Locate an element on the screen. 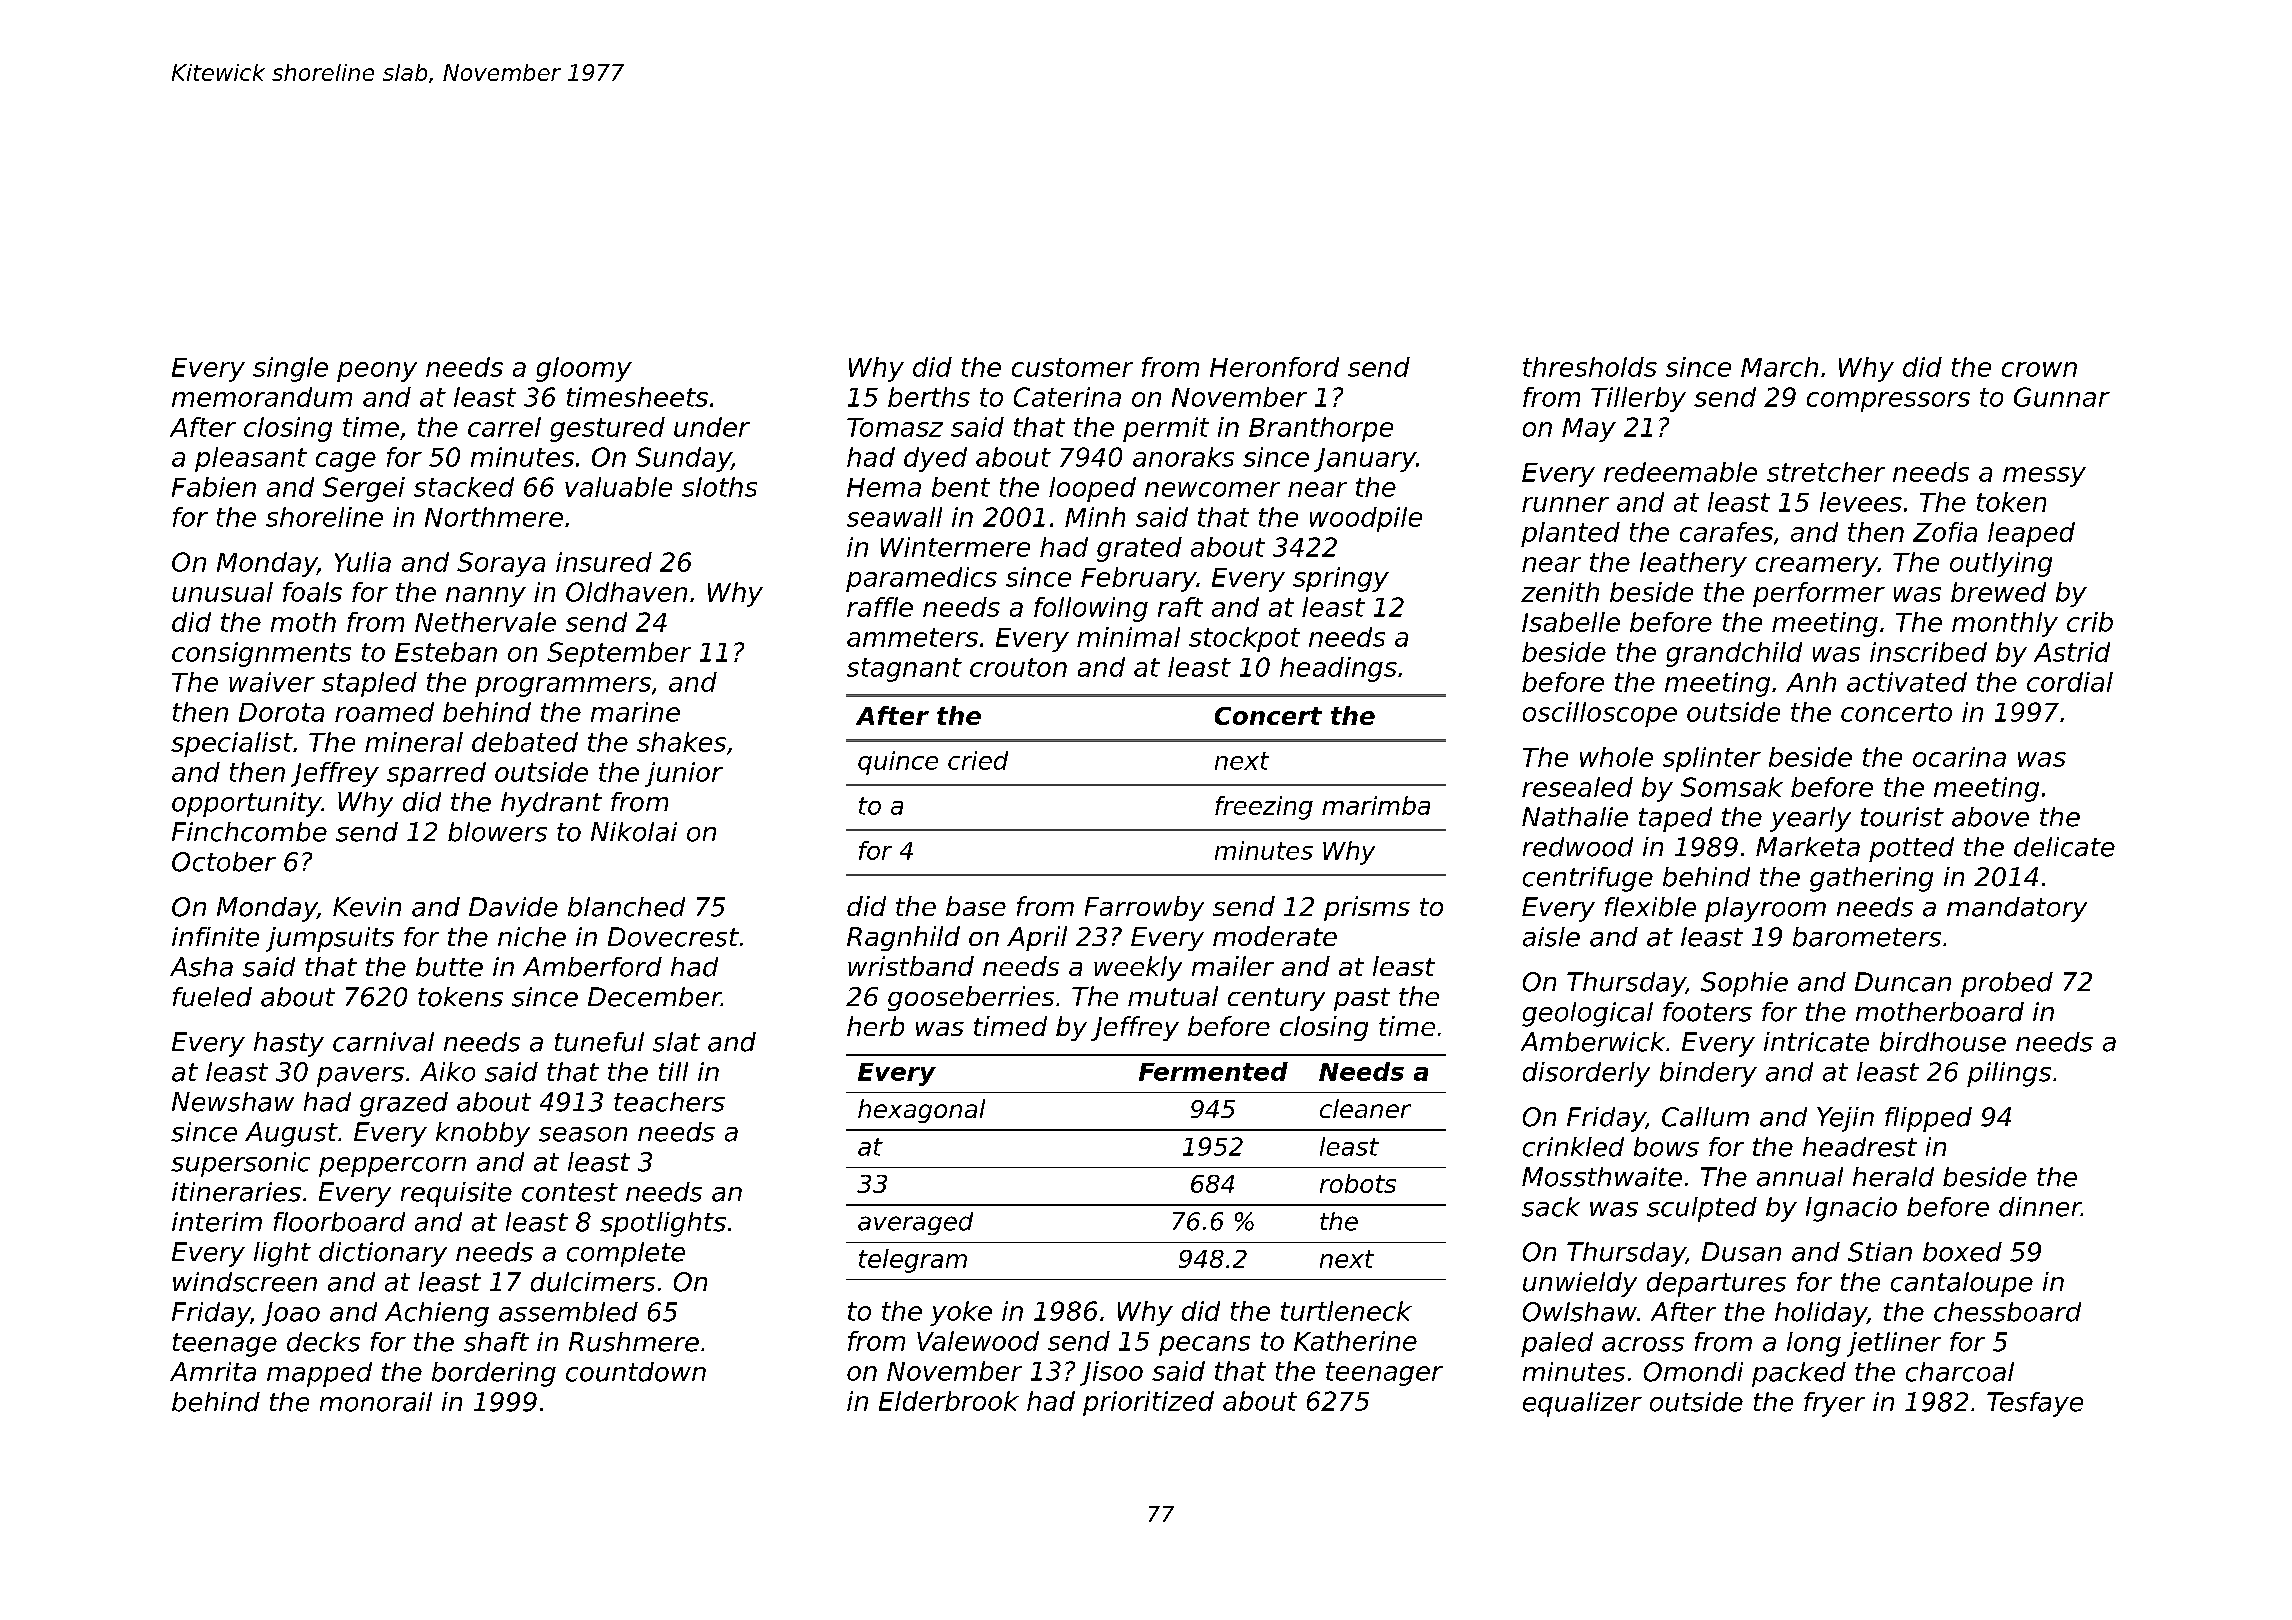 This screenshot has width=2292, height=1620. single is located at coordinates (290, 369).
